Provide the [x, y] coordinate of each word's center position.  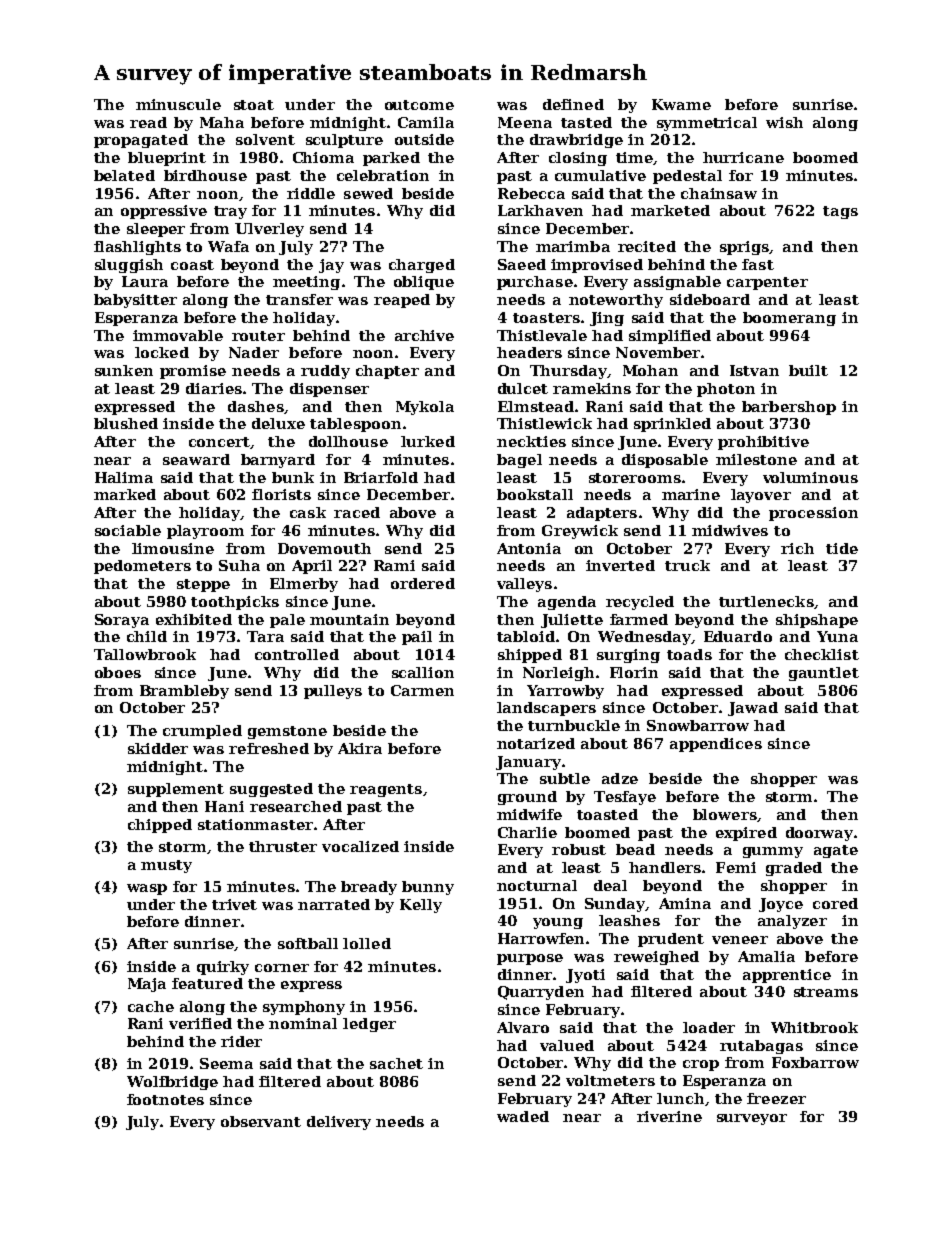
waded [523, 1116]
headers [529, 352]
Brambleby [184, 692]
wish [784, 122]
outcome [419, 105]
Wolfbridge [172, 1083]
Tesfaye [625, 798]
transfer [299, 299]
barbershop [789, 408]
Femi [736, 867]
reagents [386, 790]
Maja [147, 985]
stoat [254, 105]
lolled [367, 943]
